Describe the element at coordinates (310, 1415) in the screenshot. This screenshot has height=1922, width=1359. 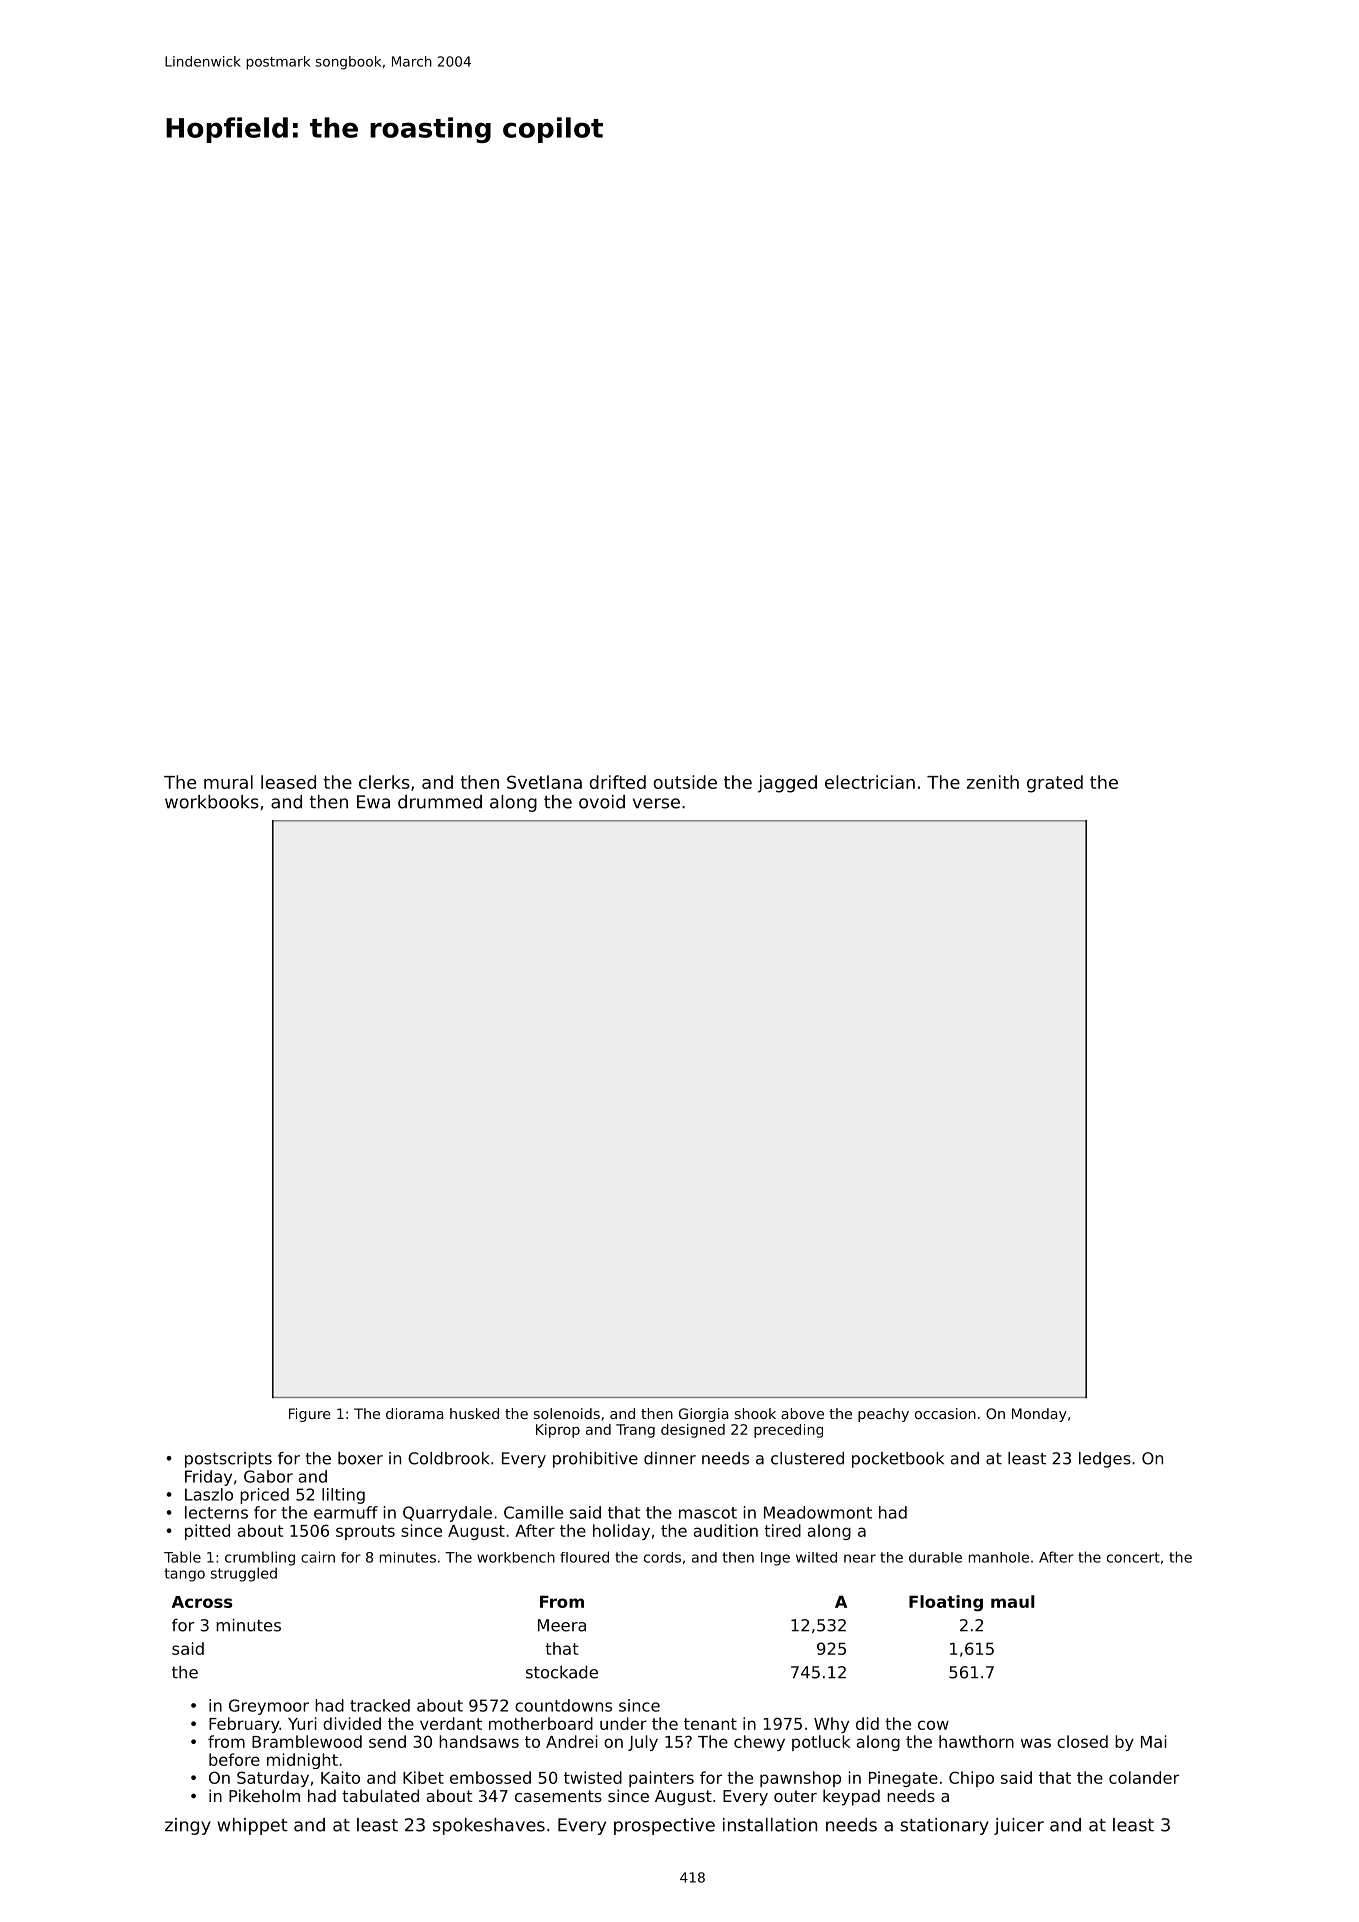
I see `Figure` at that location.
